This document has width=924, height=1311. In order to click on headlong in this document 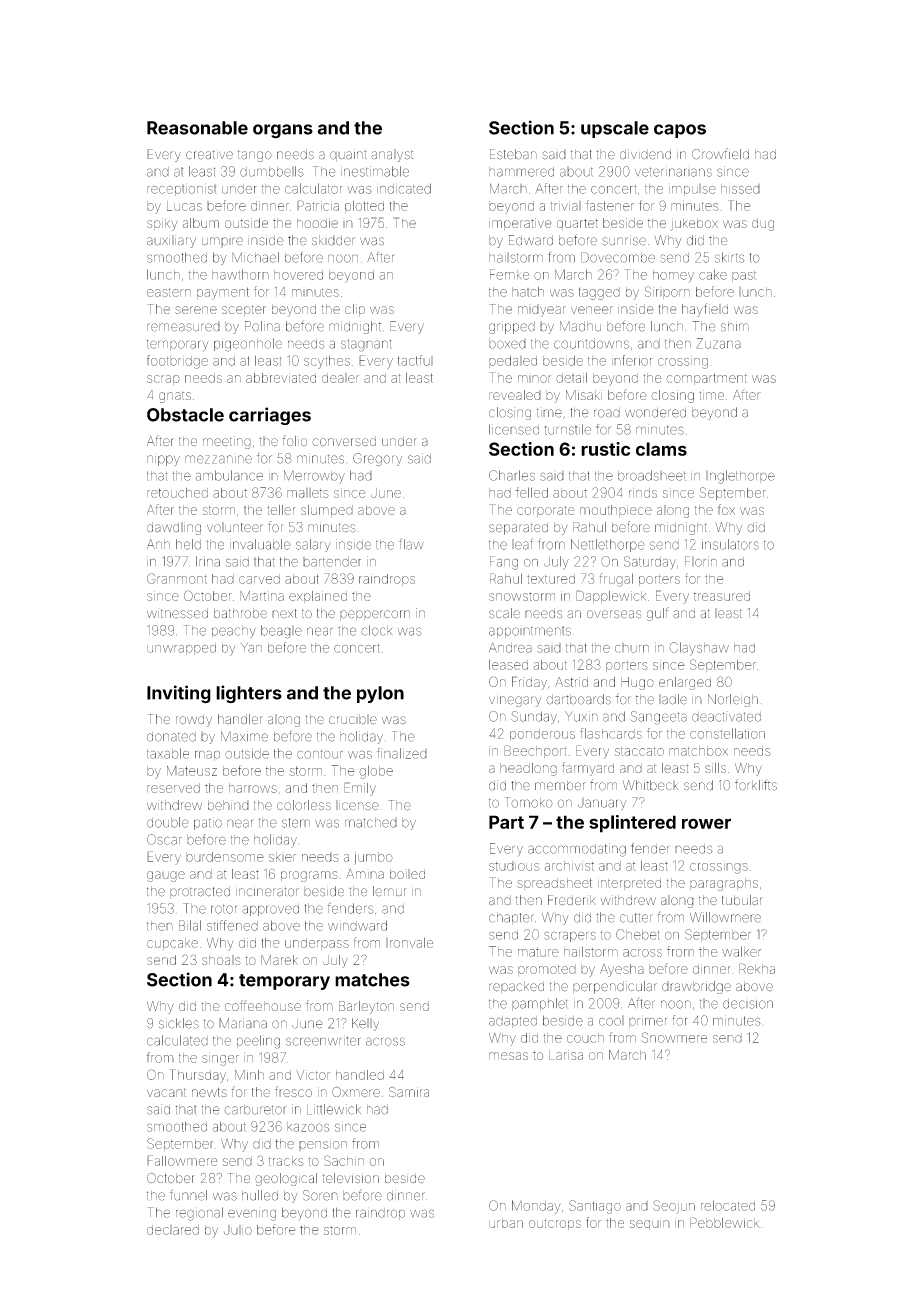, I will do `click(528, 769)`.
